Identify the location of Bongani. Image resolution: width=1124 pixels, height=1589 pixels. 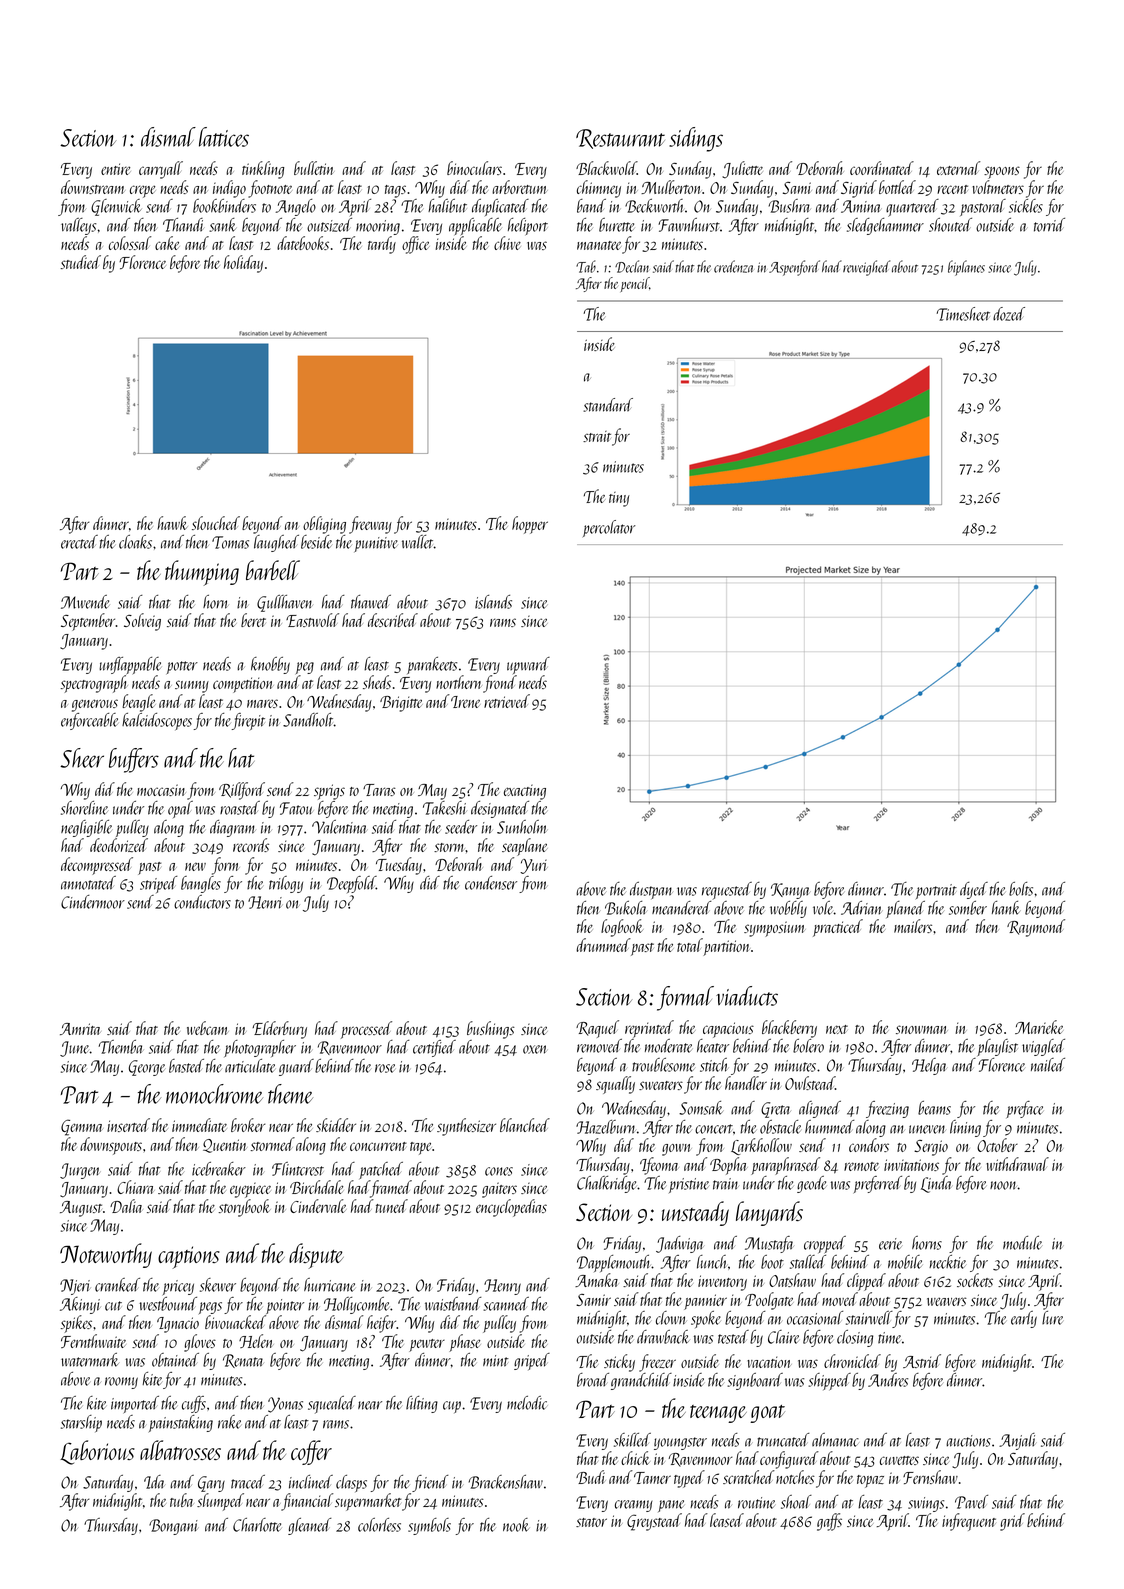
(173, 1527).
